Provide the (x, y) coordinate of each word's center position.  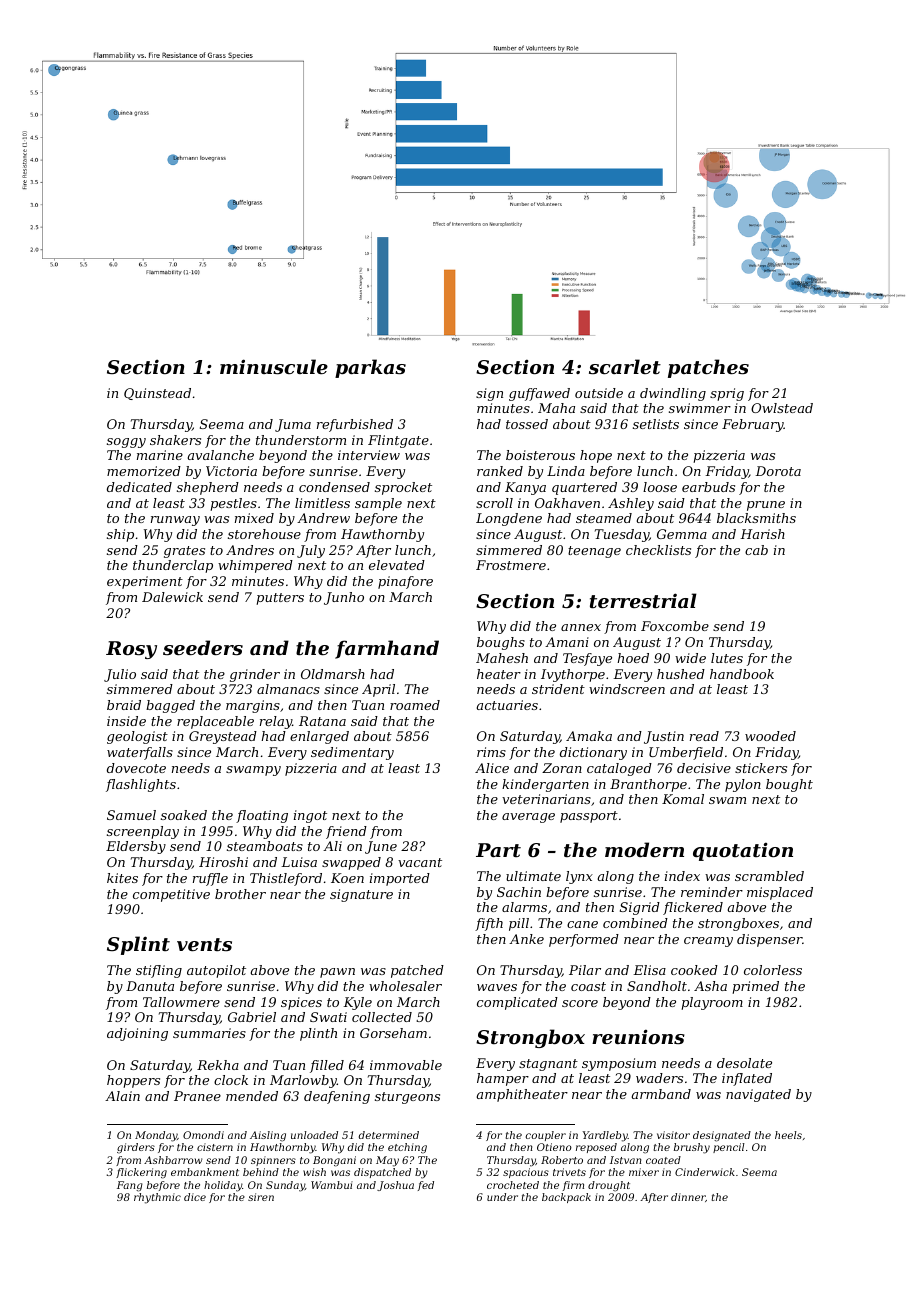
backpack (566, 1198)
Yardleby (605, 1136)
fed (426, 1186)
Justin (664, 737)
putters (280, 599)
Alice (492, 768)
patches (708, 368)
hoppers (133, 1081)
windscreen (627, 689)
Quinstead (157, 394)
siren (261, 1197)
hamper (503, 1079)
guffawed (539, 394)
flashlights (141, 785)
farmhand (387, 649)
